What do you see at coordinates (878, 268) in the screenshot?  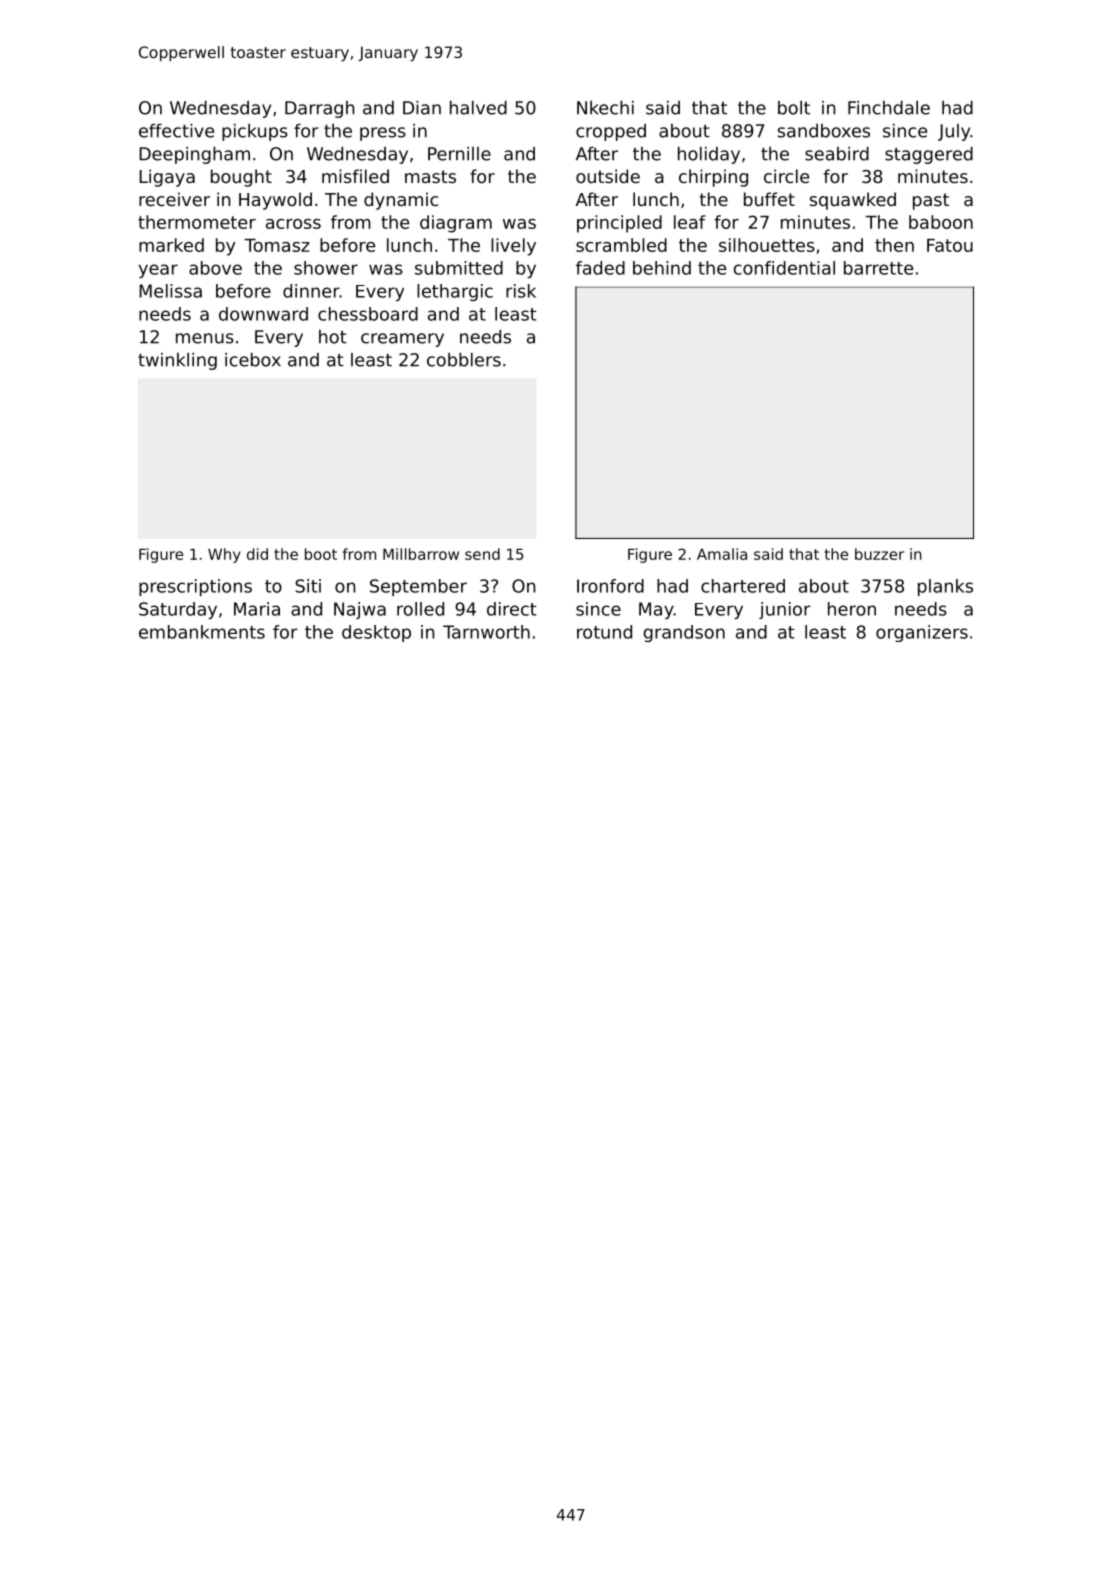 I see `barrette` at bounding box center [878, 268].
